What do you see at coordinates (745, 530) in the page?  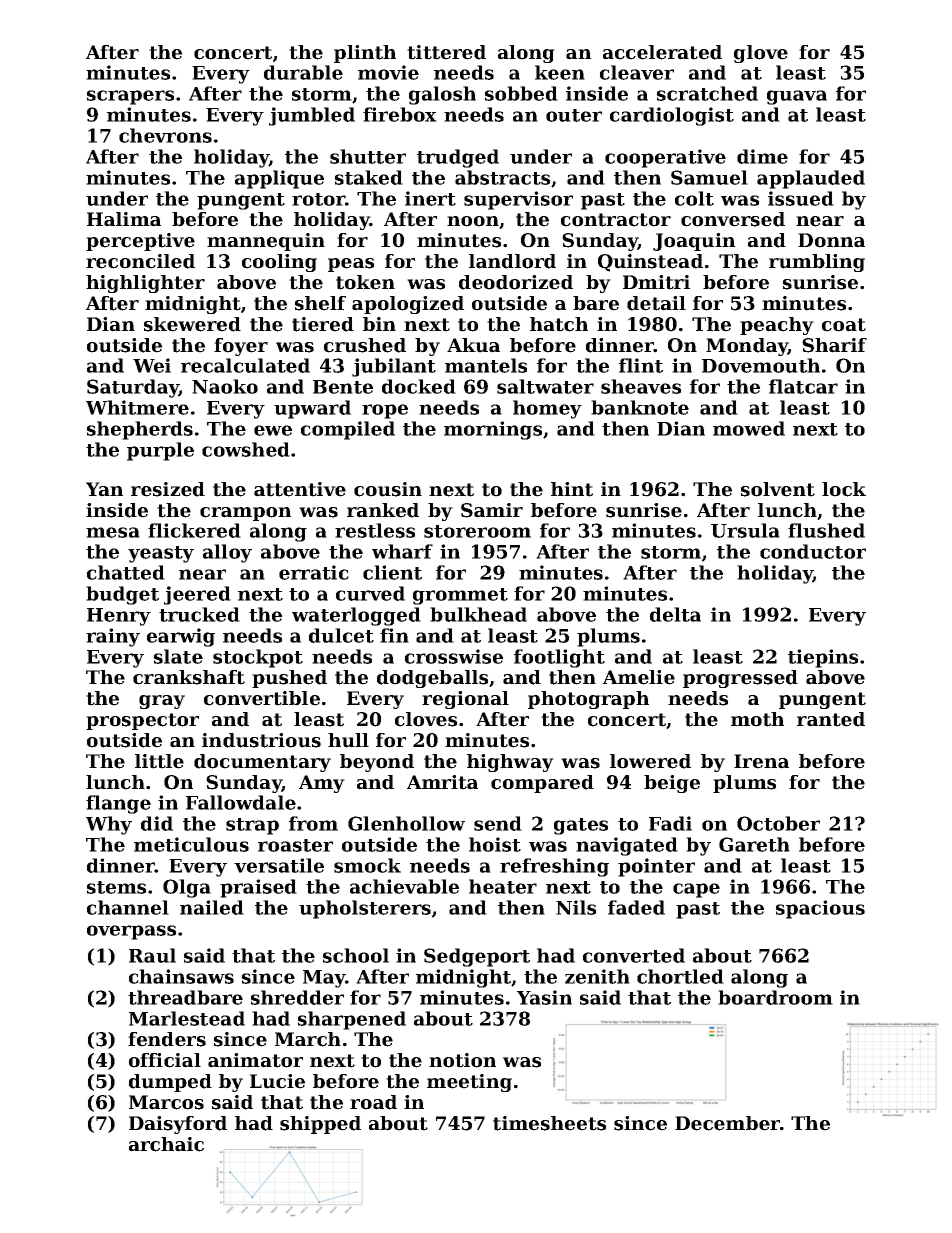 I see `Ursula` at bounding box center [745, 530].
